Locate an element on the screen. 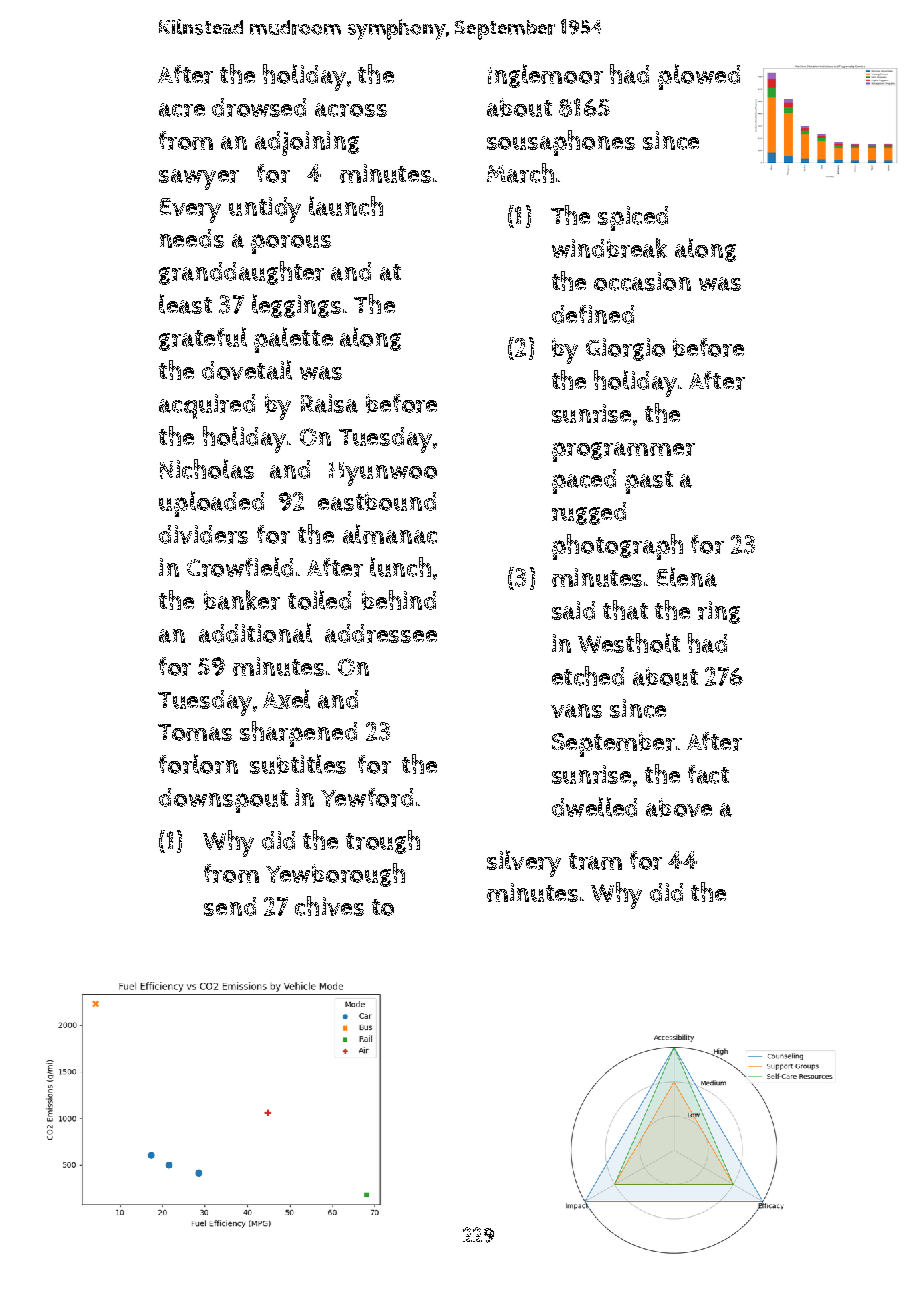 Image resolution: width=924 pixels, height=1311 pixels. Yewford is located at coordinates (367, 797).
